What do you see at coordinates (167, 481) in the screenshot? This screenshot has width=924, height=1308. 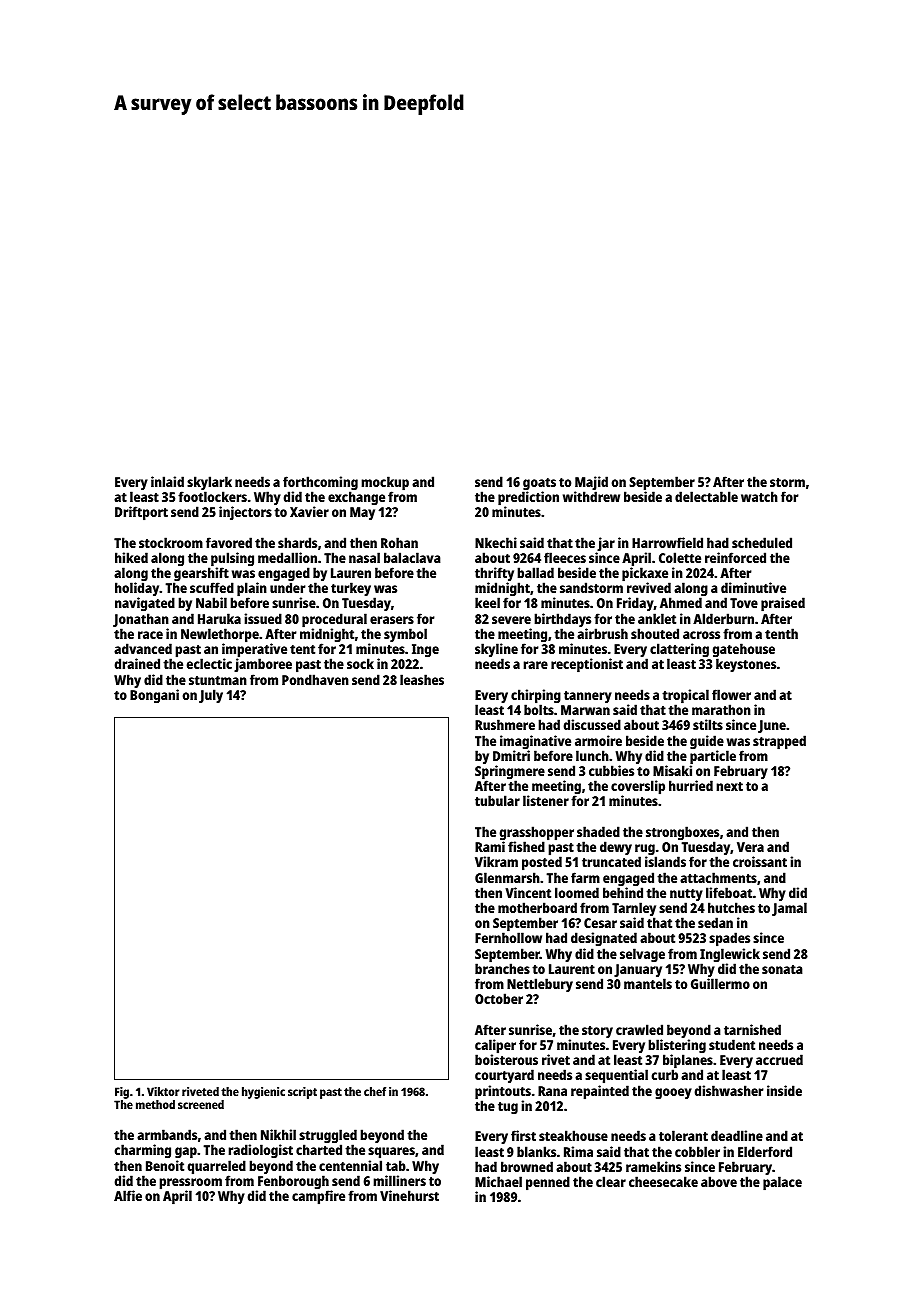 I see `inlaid` at bounding box center [167, 481].
